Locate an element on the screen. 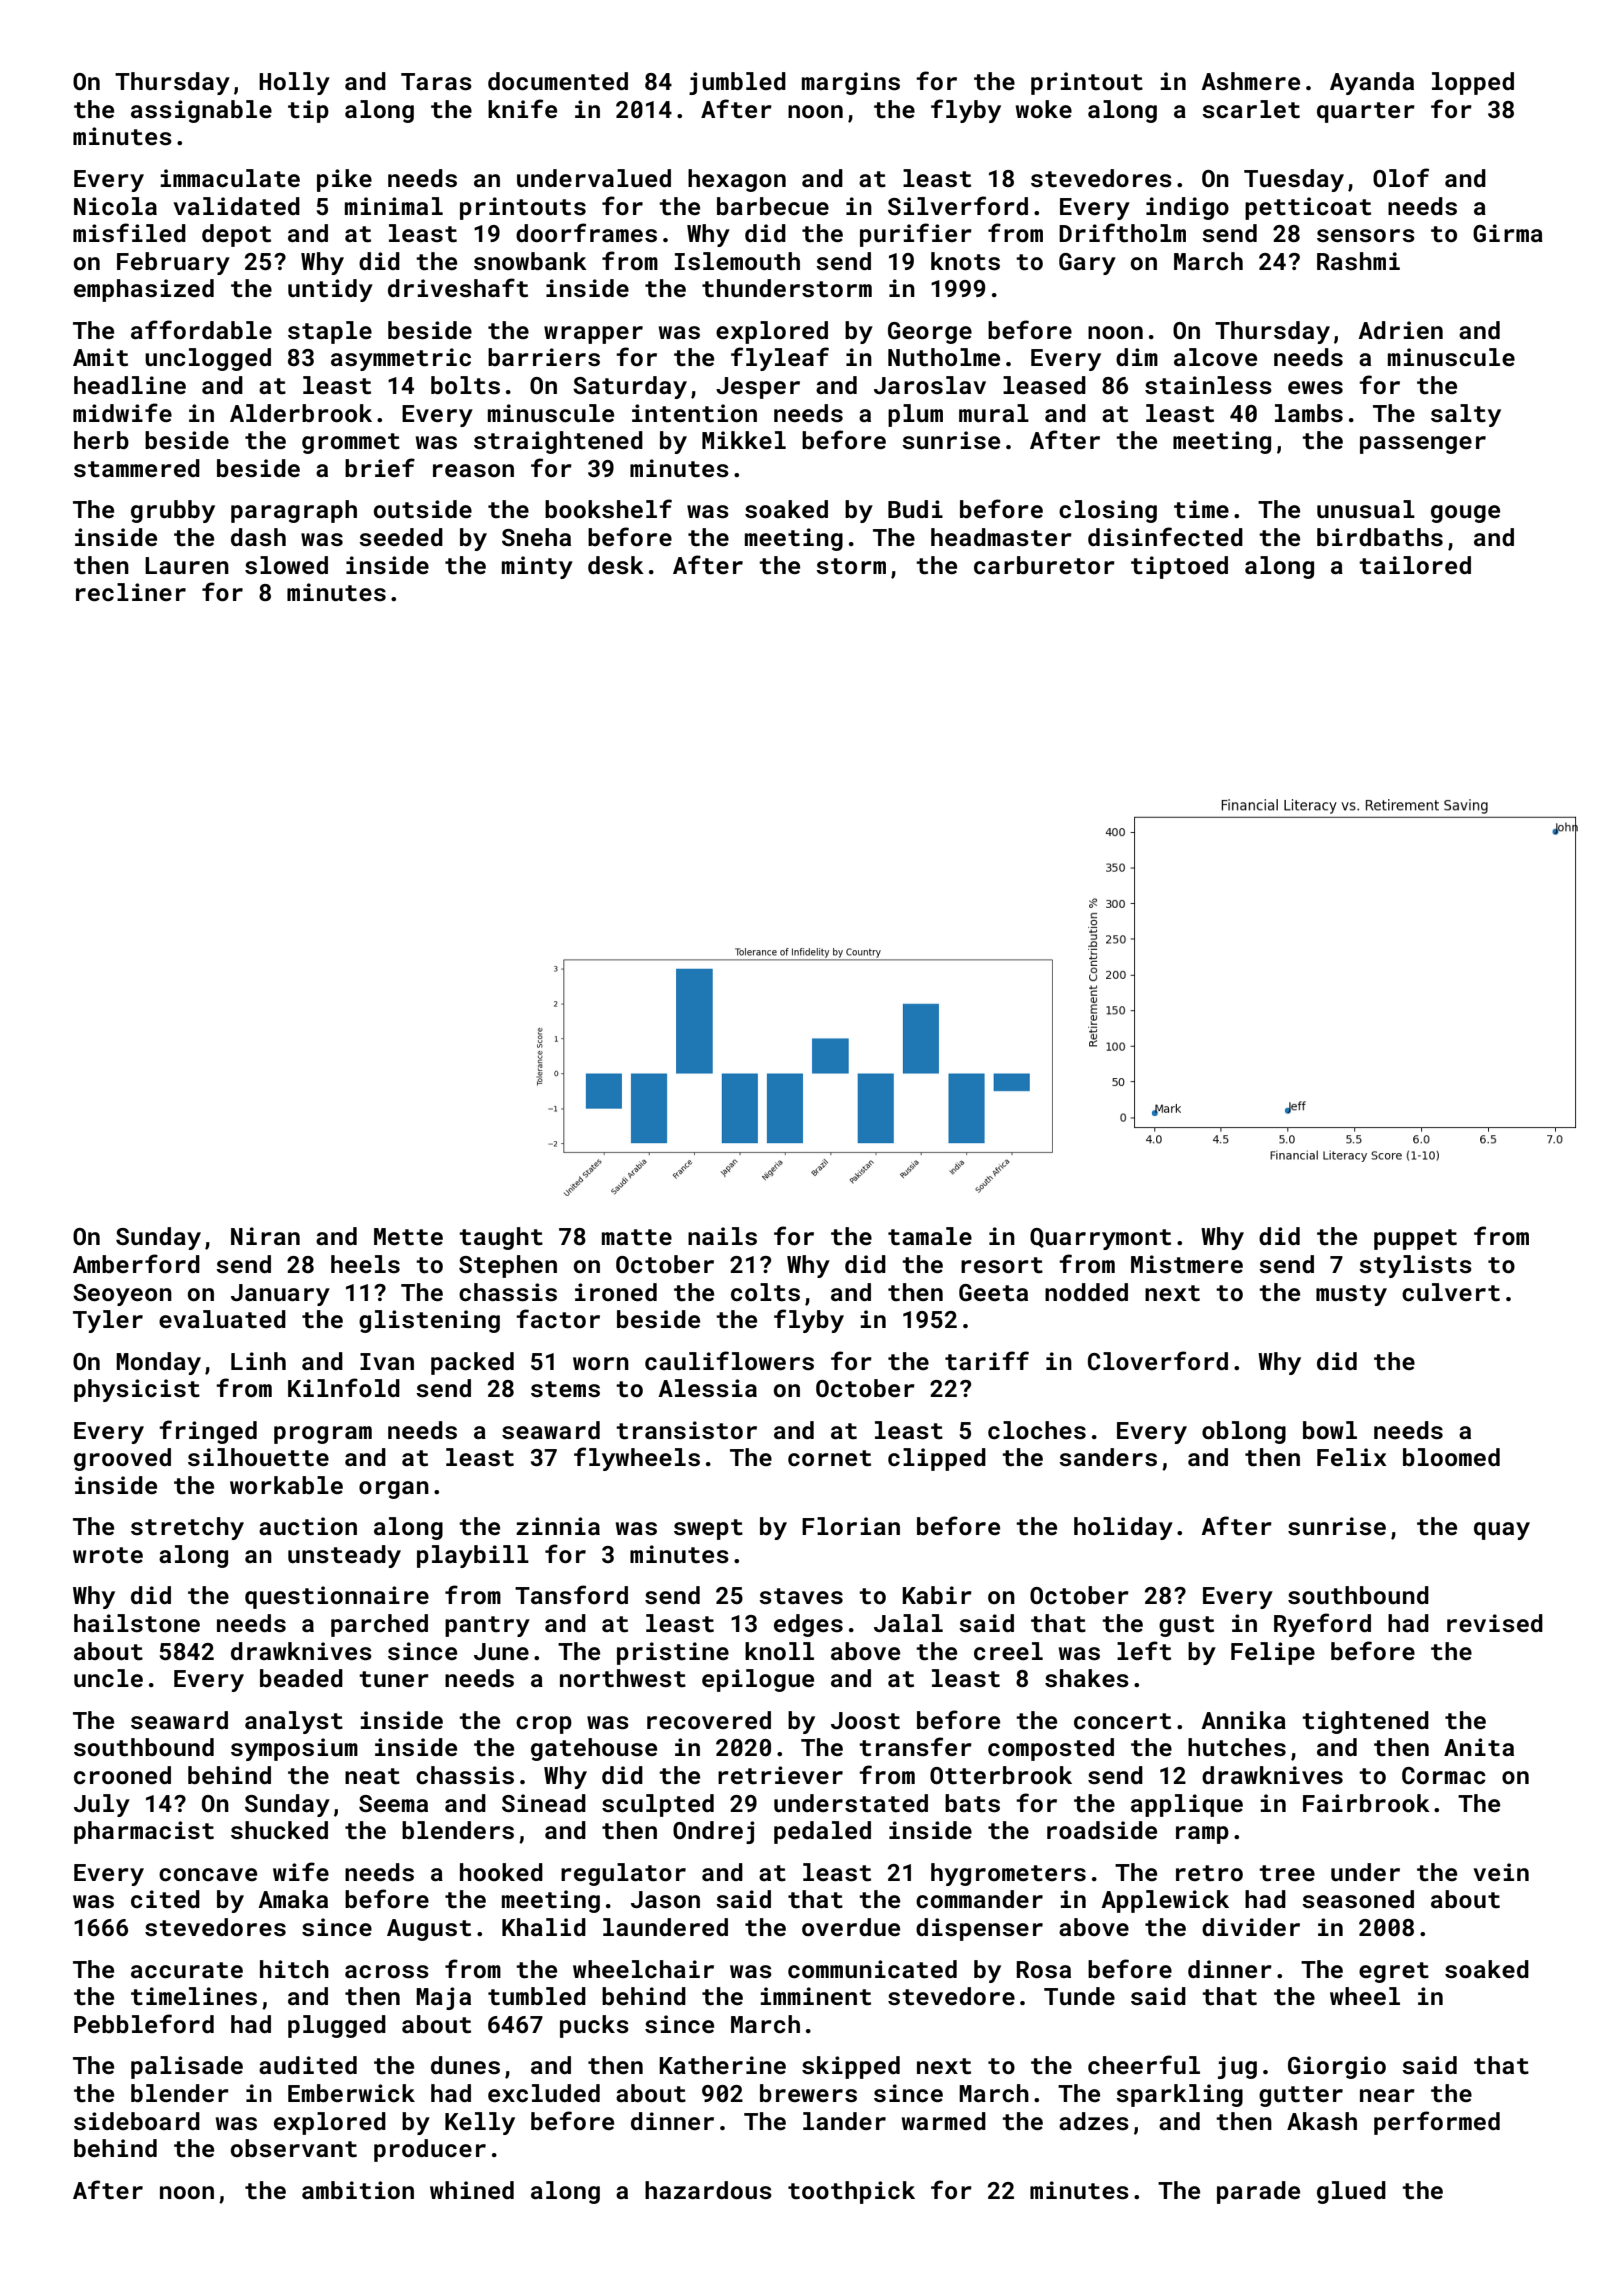 This screenshot has height=2292, width=1620. Holly is located at coordinates (294, 83).
